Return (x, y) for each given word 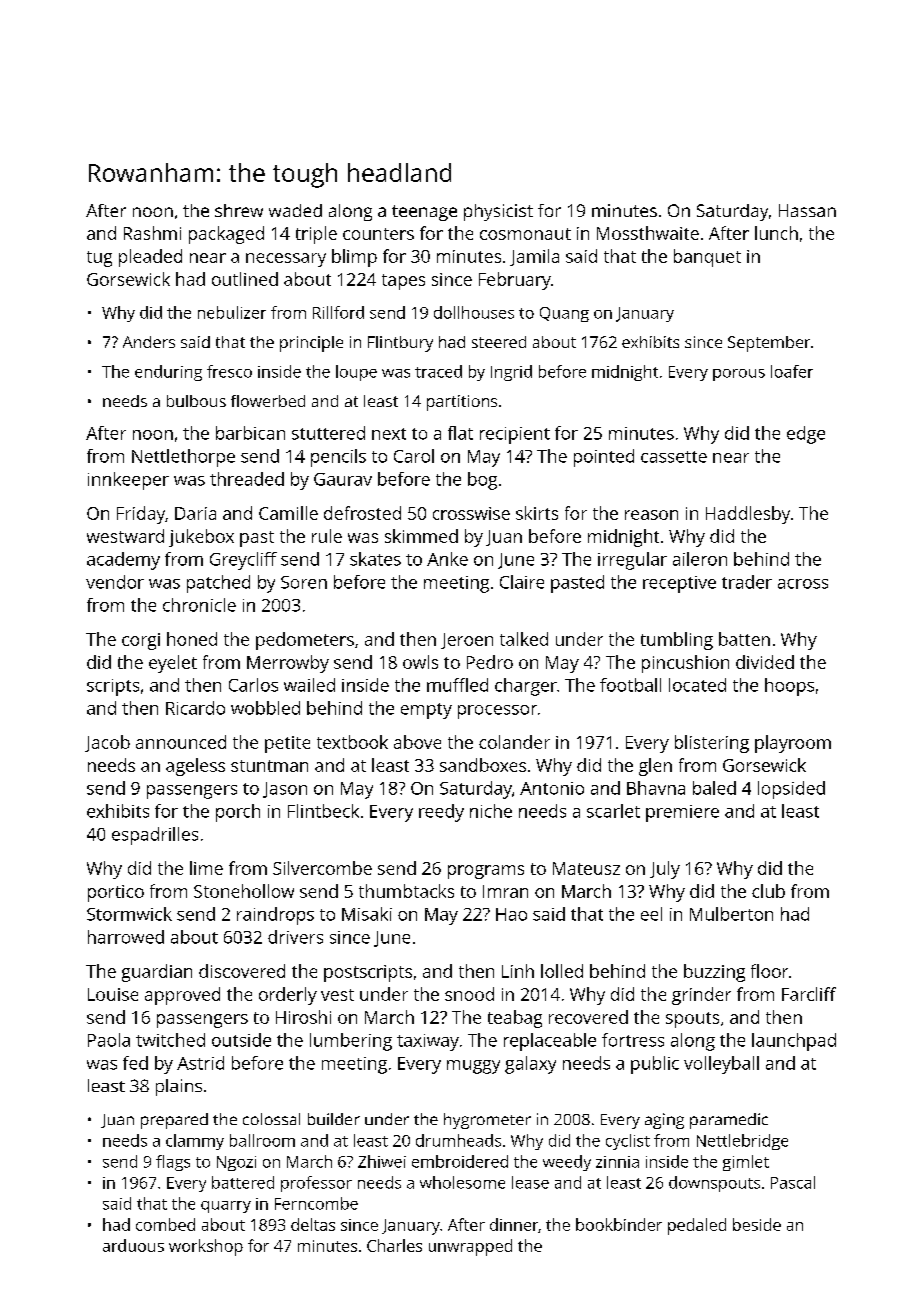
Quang (564, 314)
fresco (229, 371)
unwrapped (470, 1247)
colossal (271, 1119)
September (769, 344)
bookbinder (619, 1224)
